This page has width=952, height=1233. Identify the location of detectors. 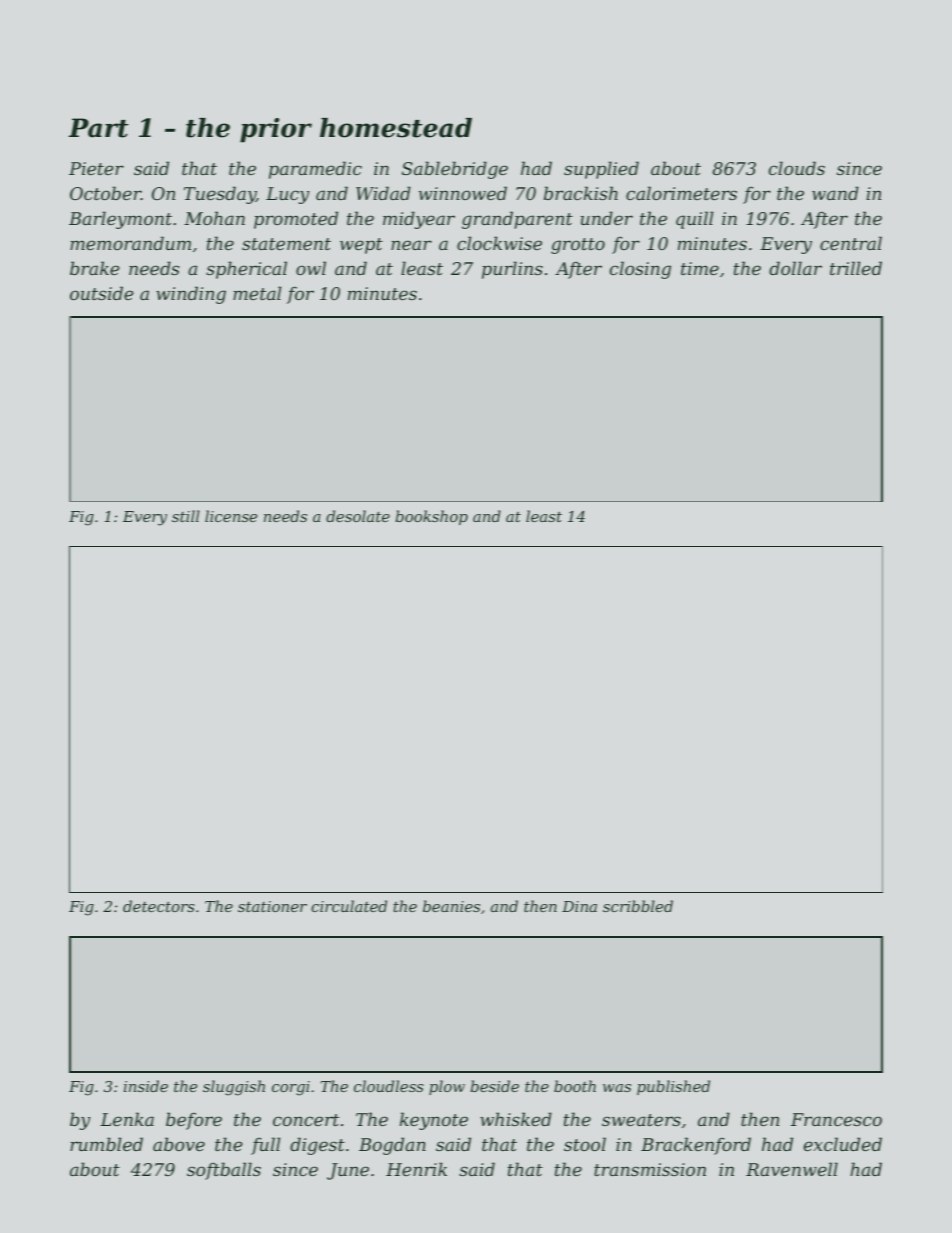
(159, 906).
